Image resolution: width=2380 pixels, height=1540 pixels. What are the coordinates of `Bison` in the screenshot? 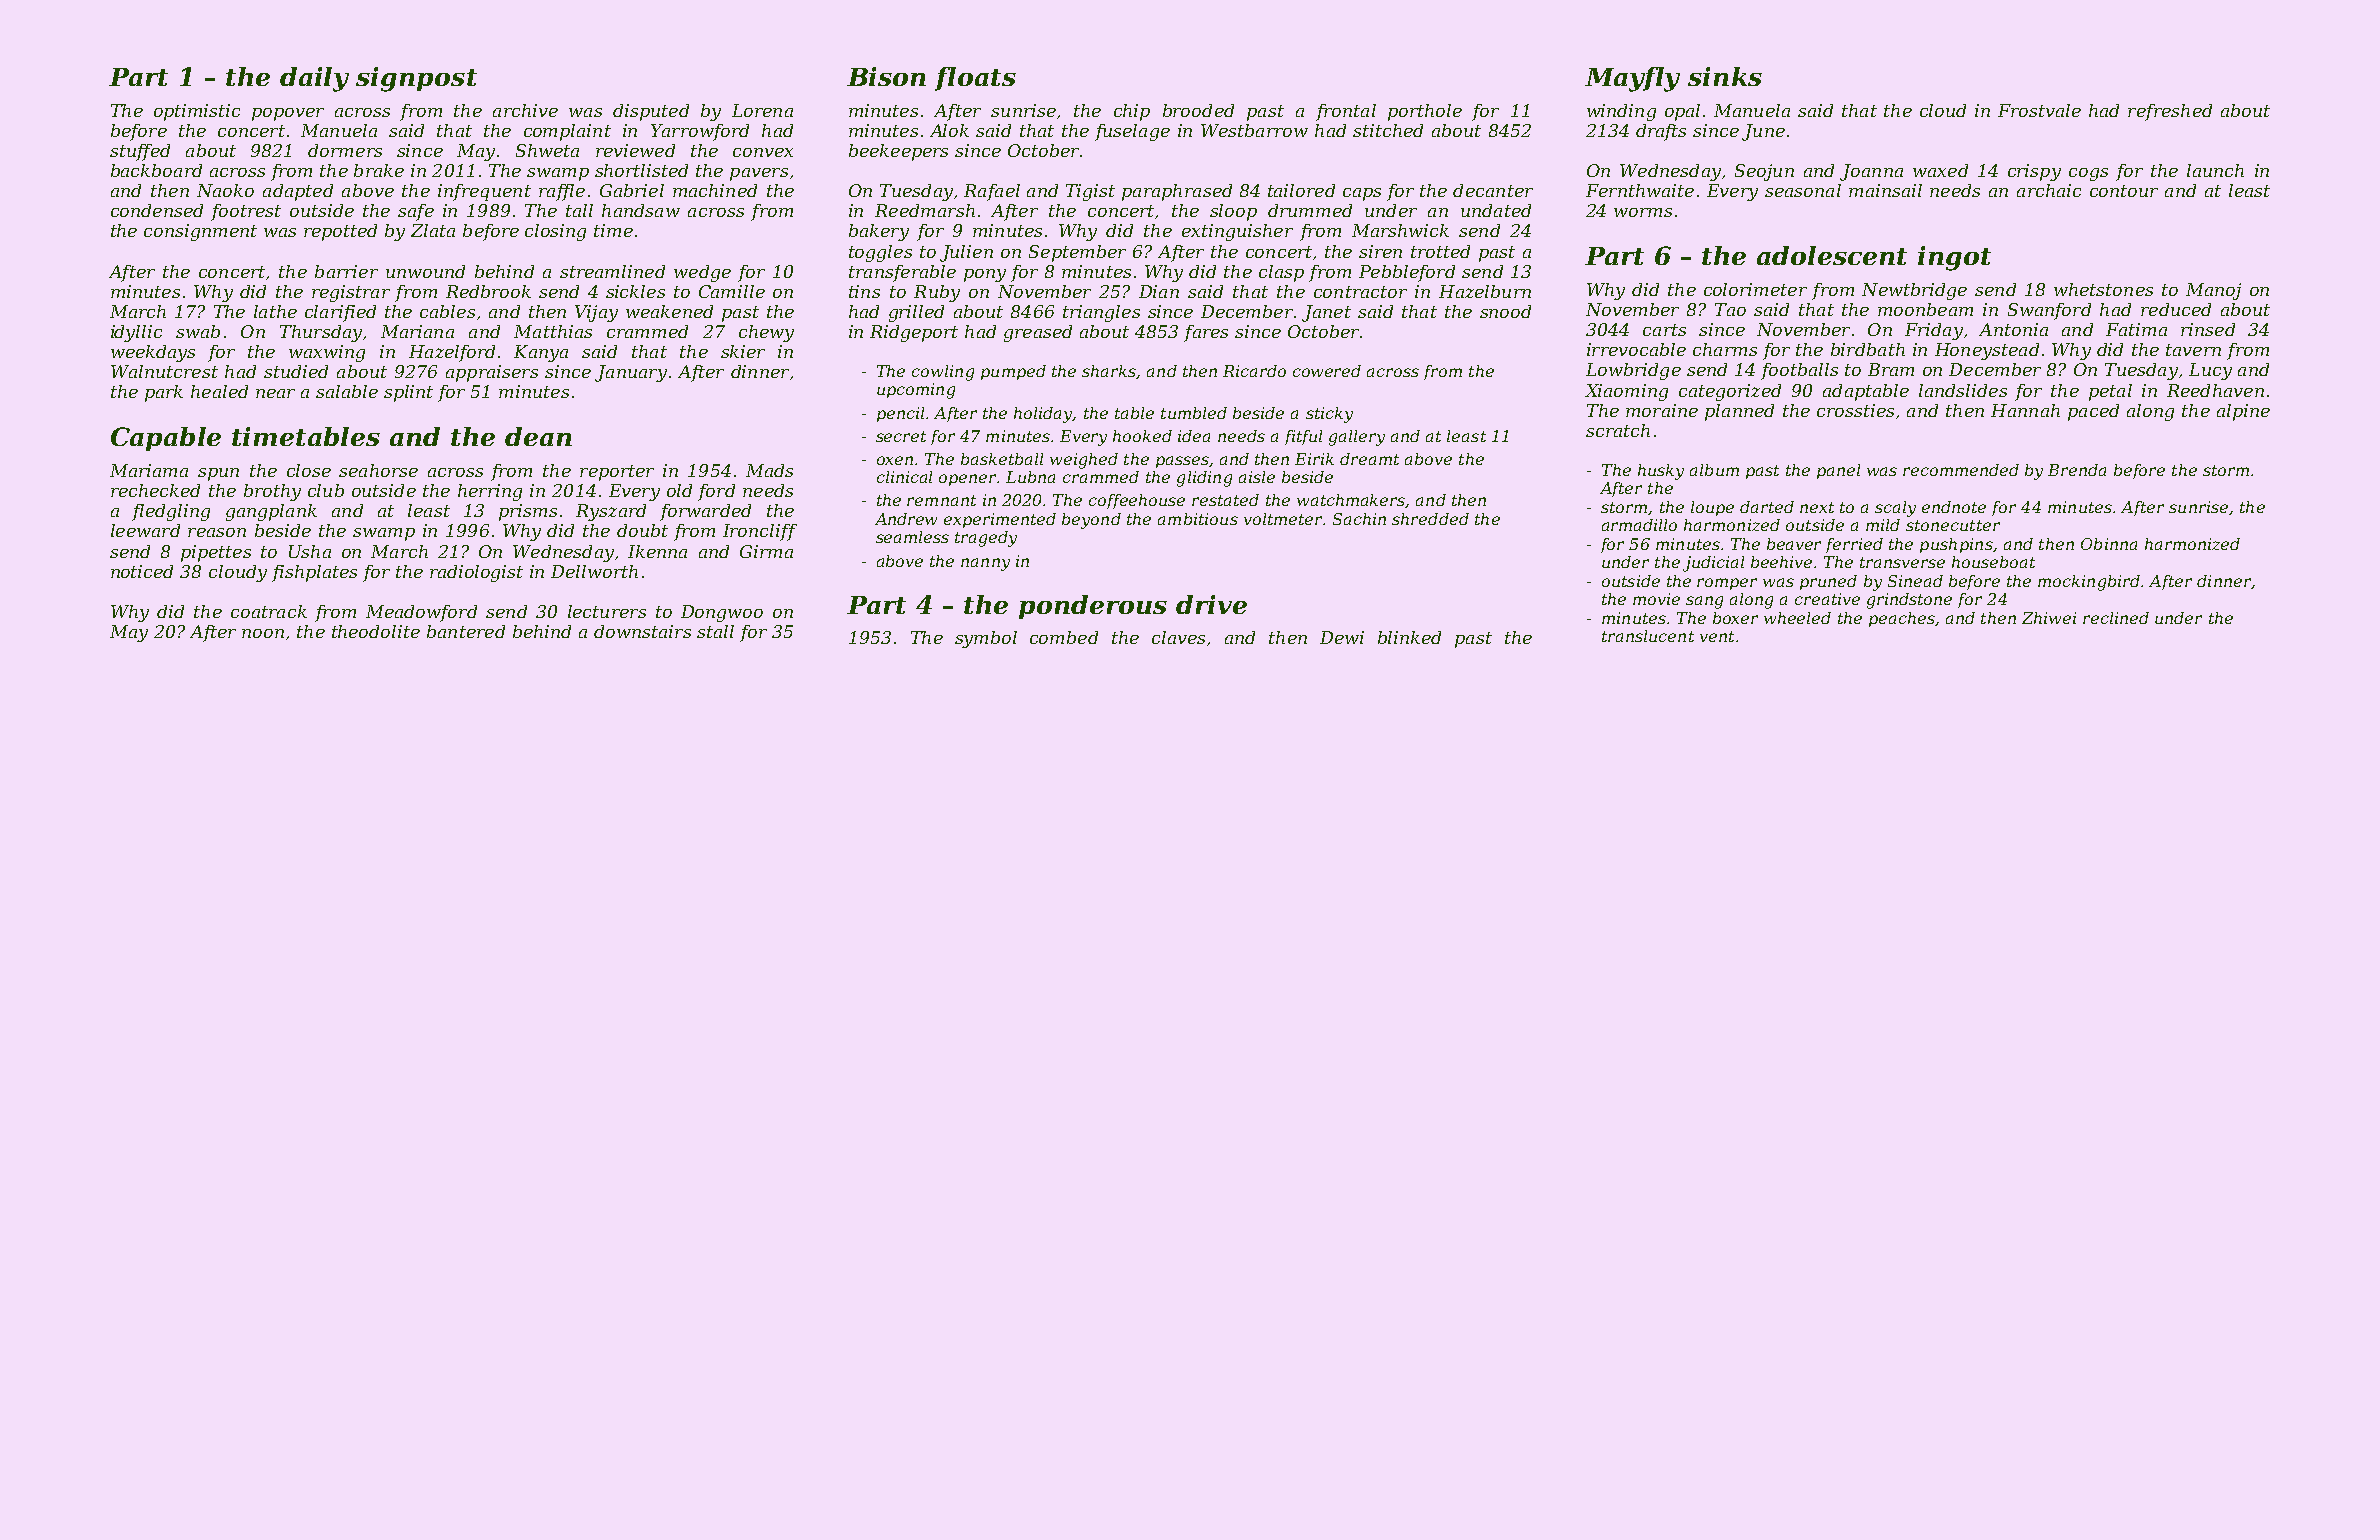 It's located at (886, 76).
